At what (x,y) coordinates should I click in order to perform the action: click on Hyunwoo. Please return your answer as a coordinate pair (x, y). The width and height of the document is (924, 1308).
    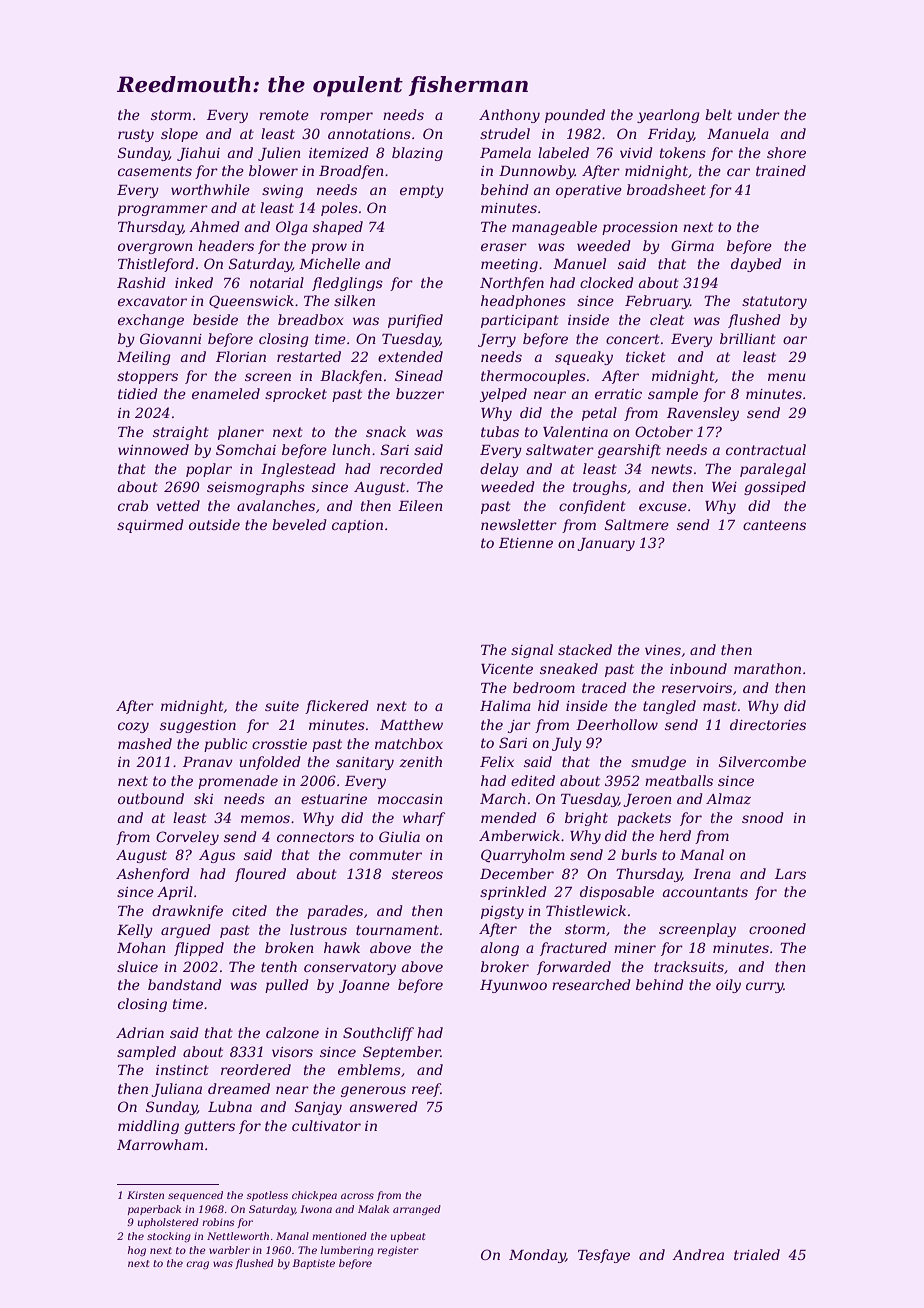
    Looking at the image, I should click on (513, 986).
